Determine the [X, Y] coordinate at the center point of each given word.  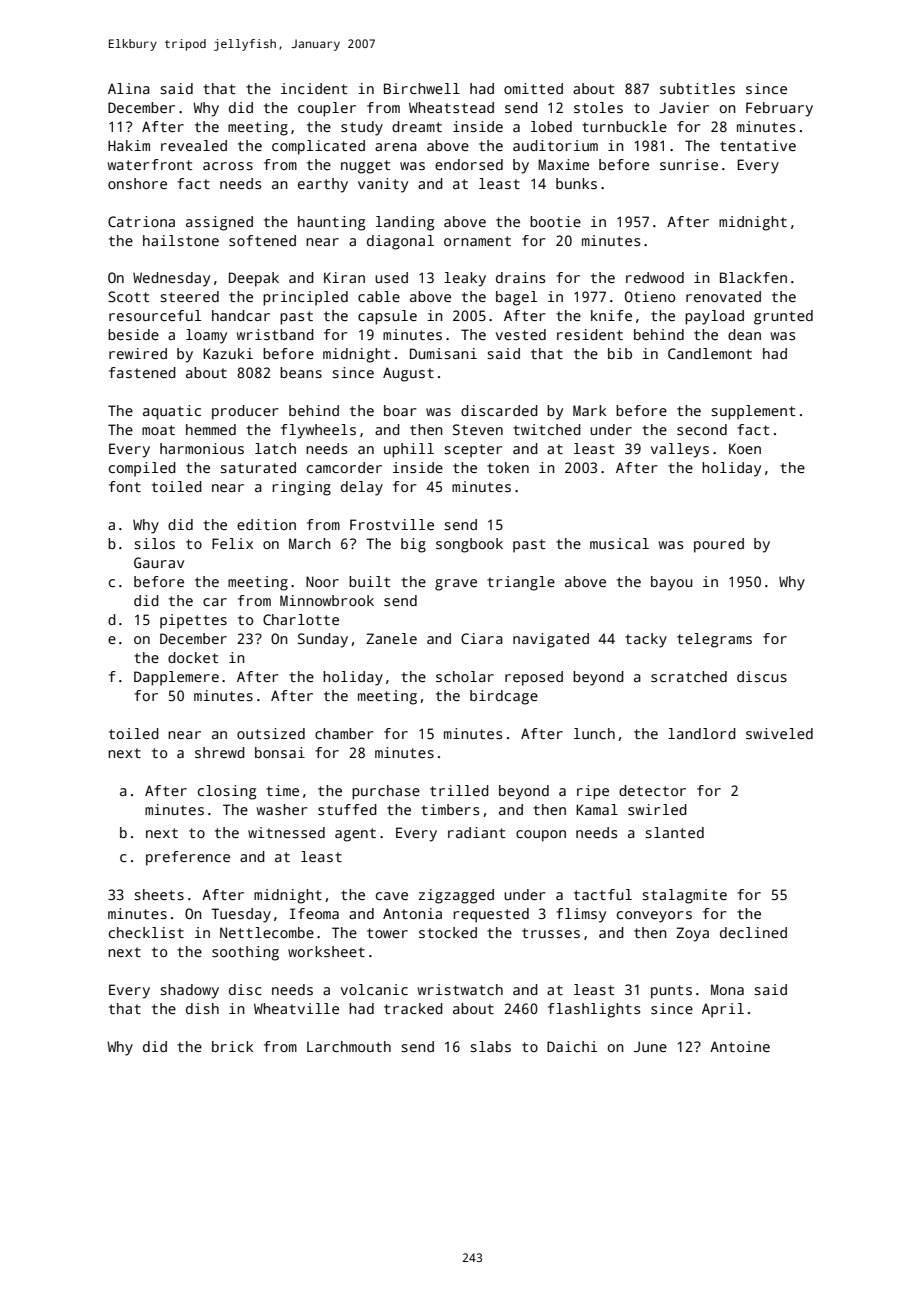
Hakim [129, 145]
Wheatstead [451, 107]
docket [193, 657]
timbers [450, 809]
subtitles [697, 88]
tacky [646, 640]
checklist [146, 932]
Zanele [391, 638]
